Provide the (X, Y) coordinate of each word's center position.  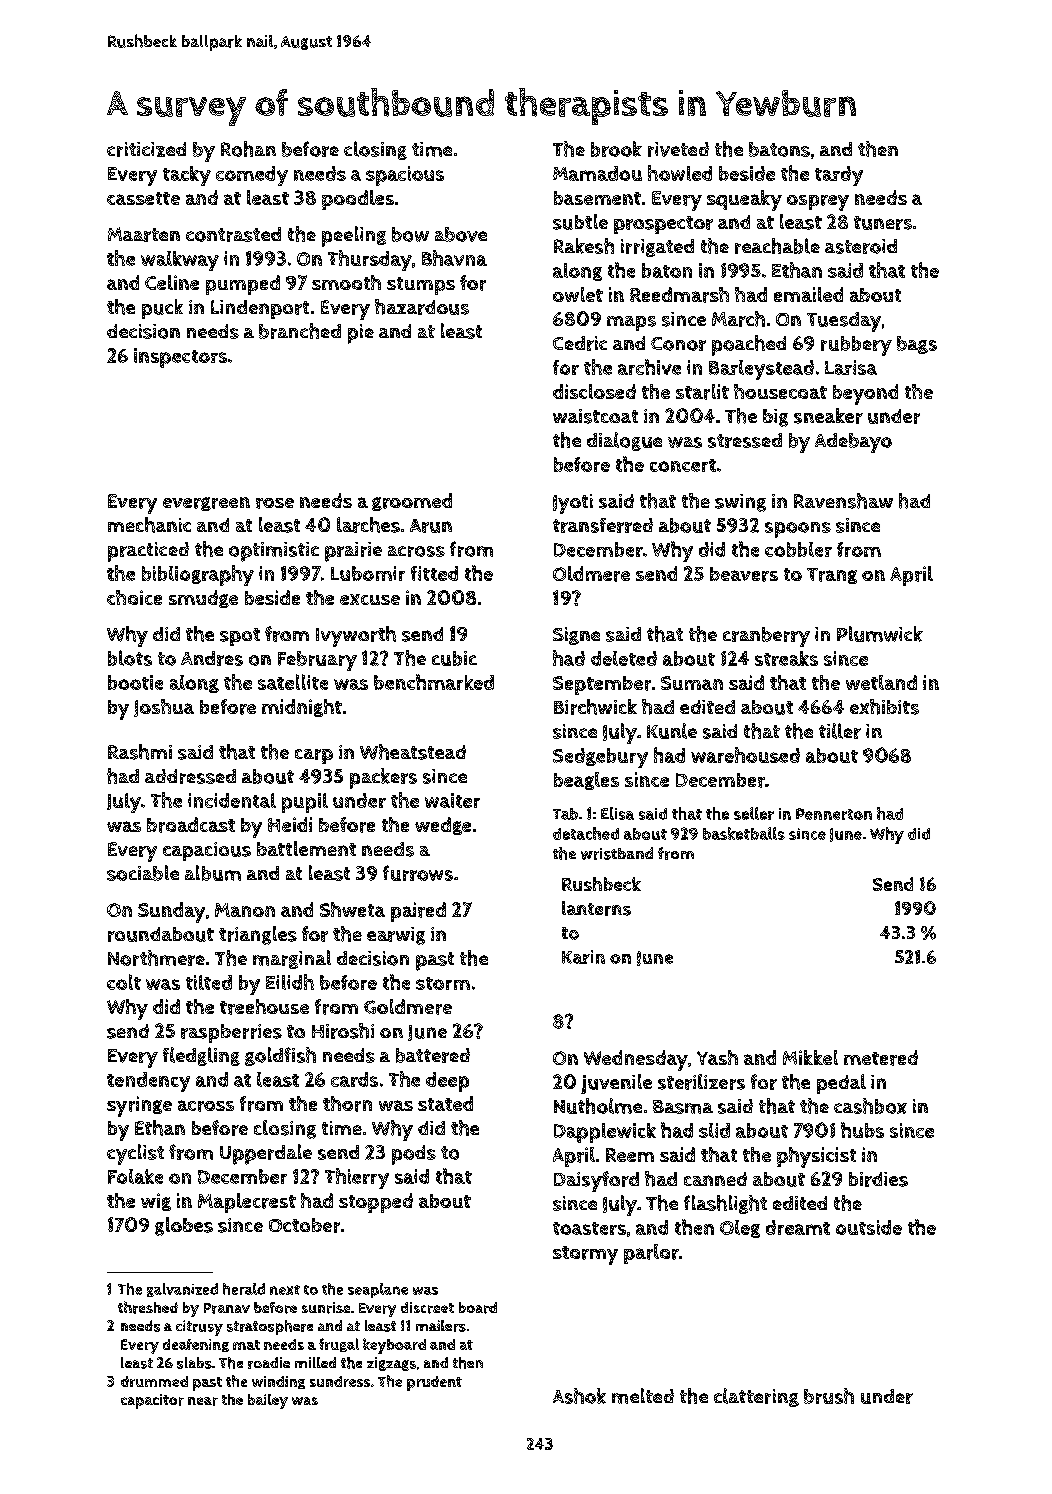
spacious (405, 176)
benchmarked (434, 682)
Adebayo (853, 443)
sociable (143, 873)
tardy (839, 176)
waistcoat (595, 416)
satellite (293, 682)
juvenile (616, 1084)
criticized (146, 149)
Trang (832, 576)
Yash (717, 1057)
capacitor (152, 1401)
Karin (583, 957)
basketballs (744, 833)
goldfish (280, 1056)
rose (275, 503)
